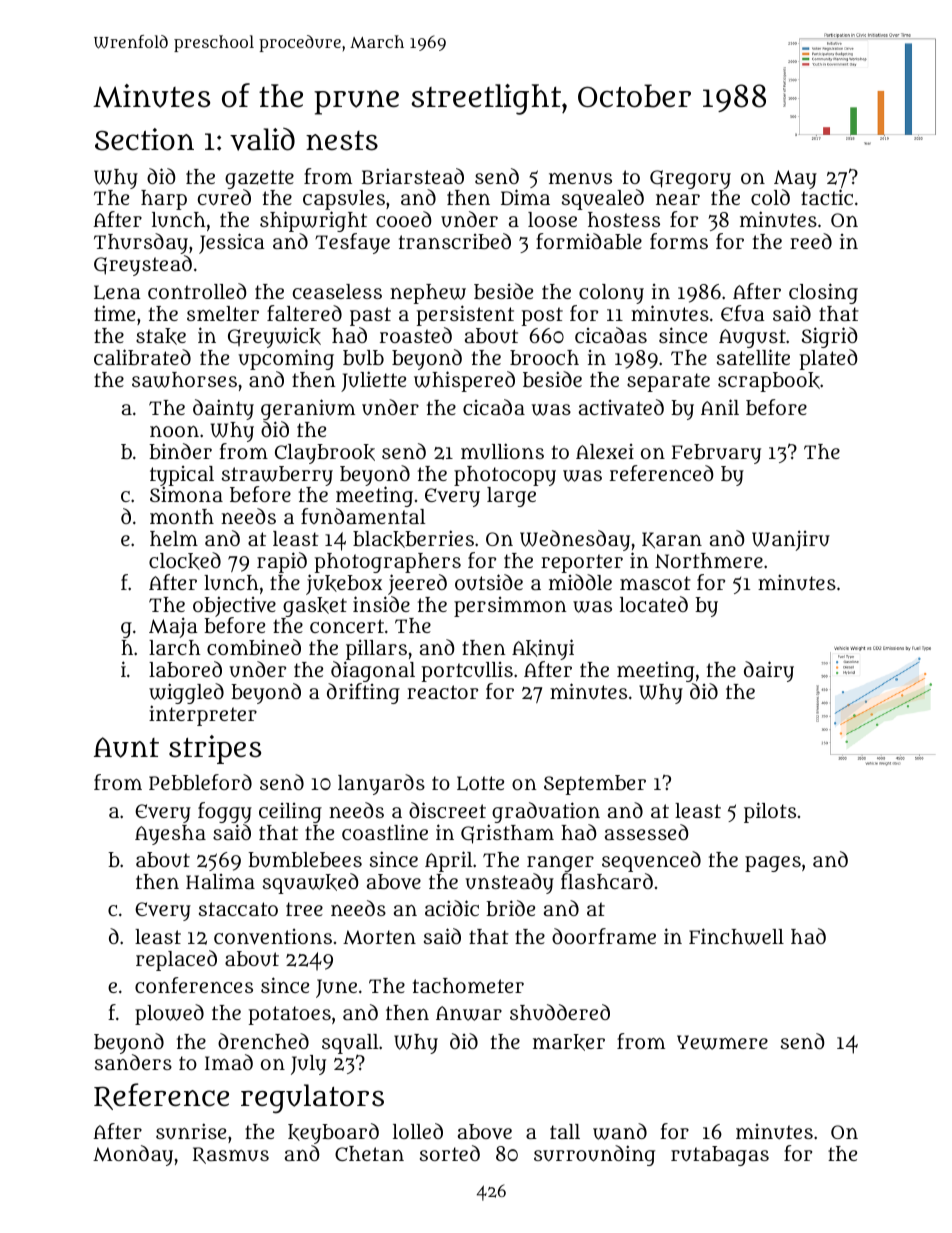 Image resolution: width=952 pixels, height=1233 pixels. I want to click on pages, so click(773, 864).
